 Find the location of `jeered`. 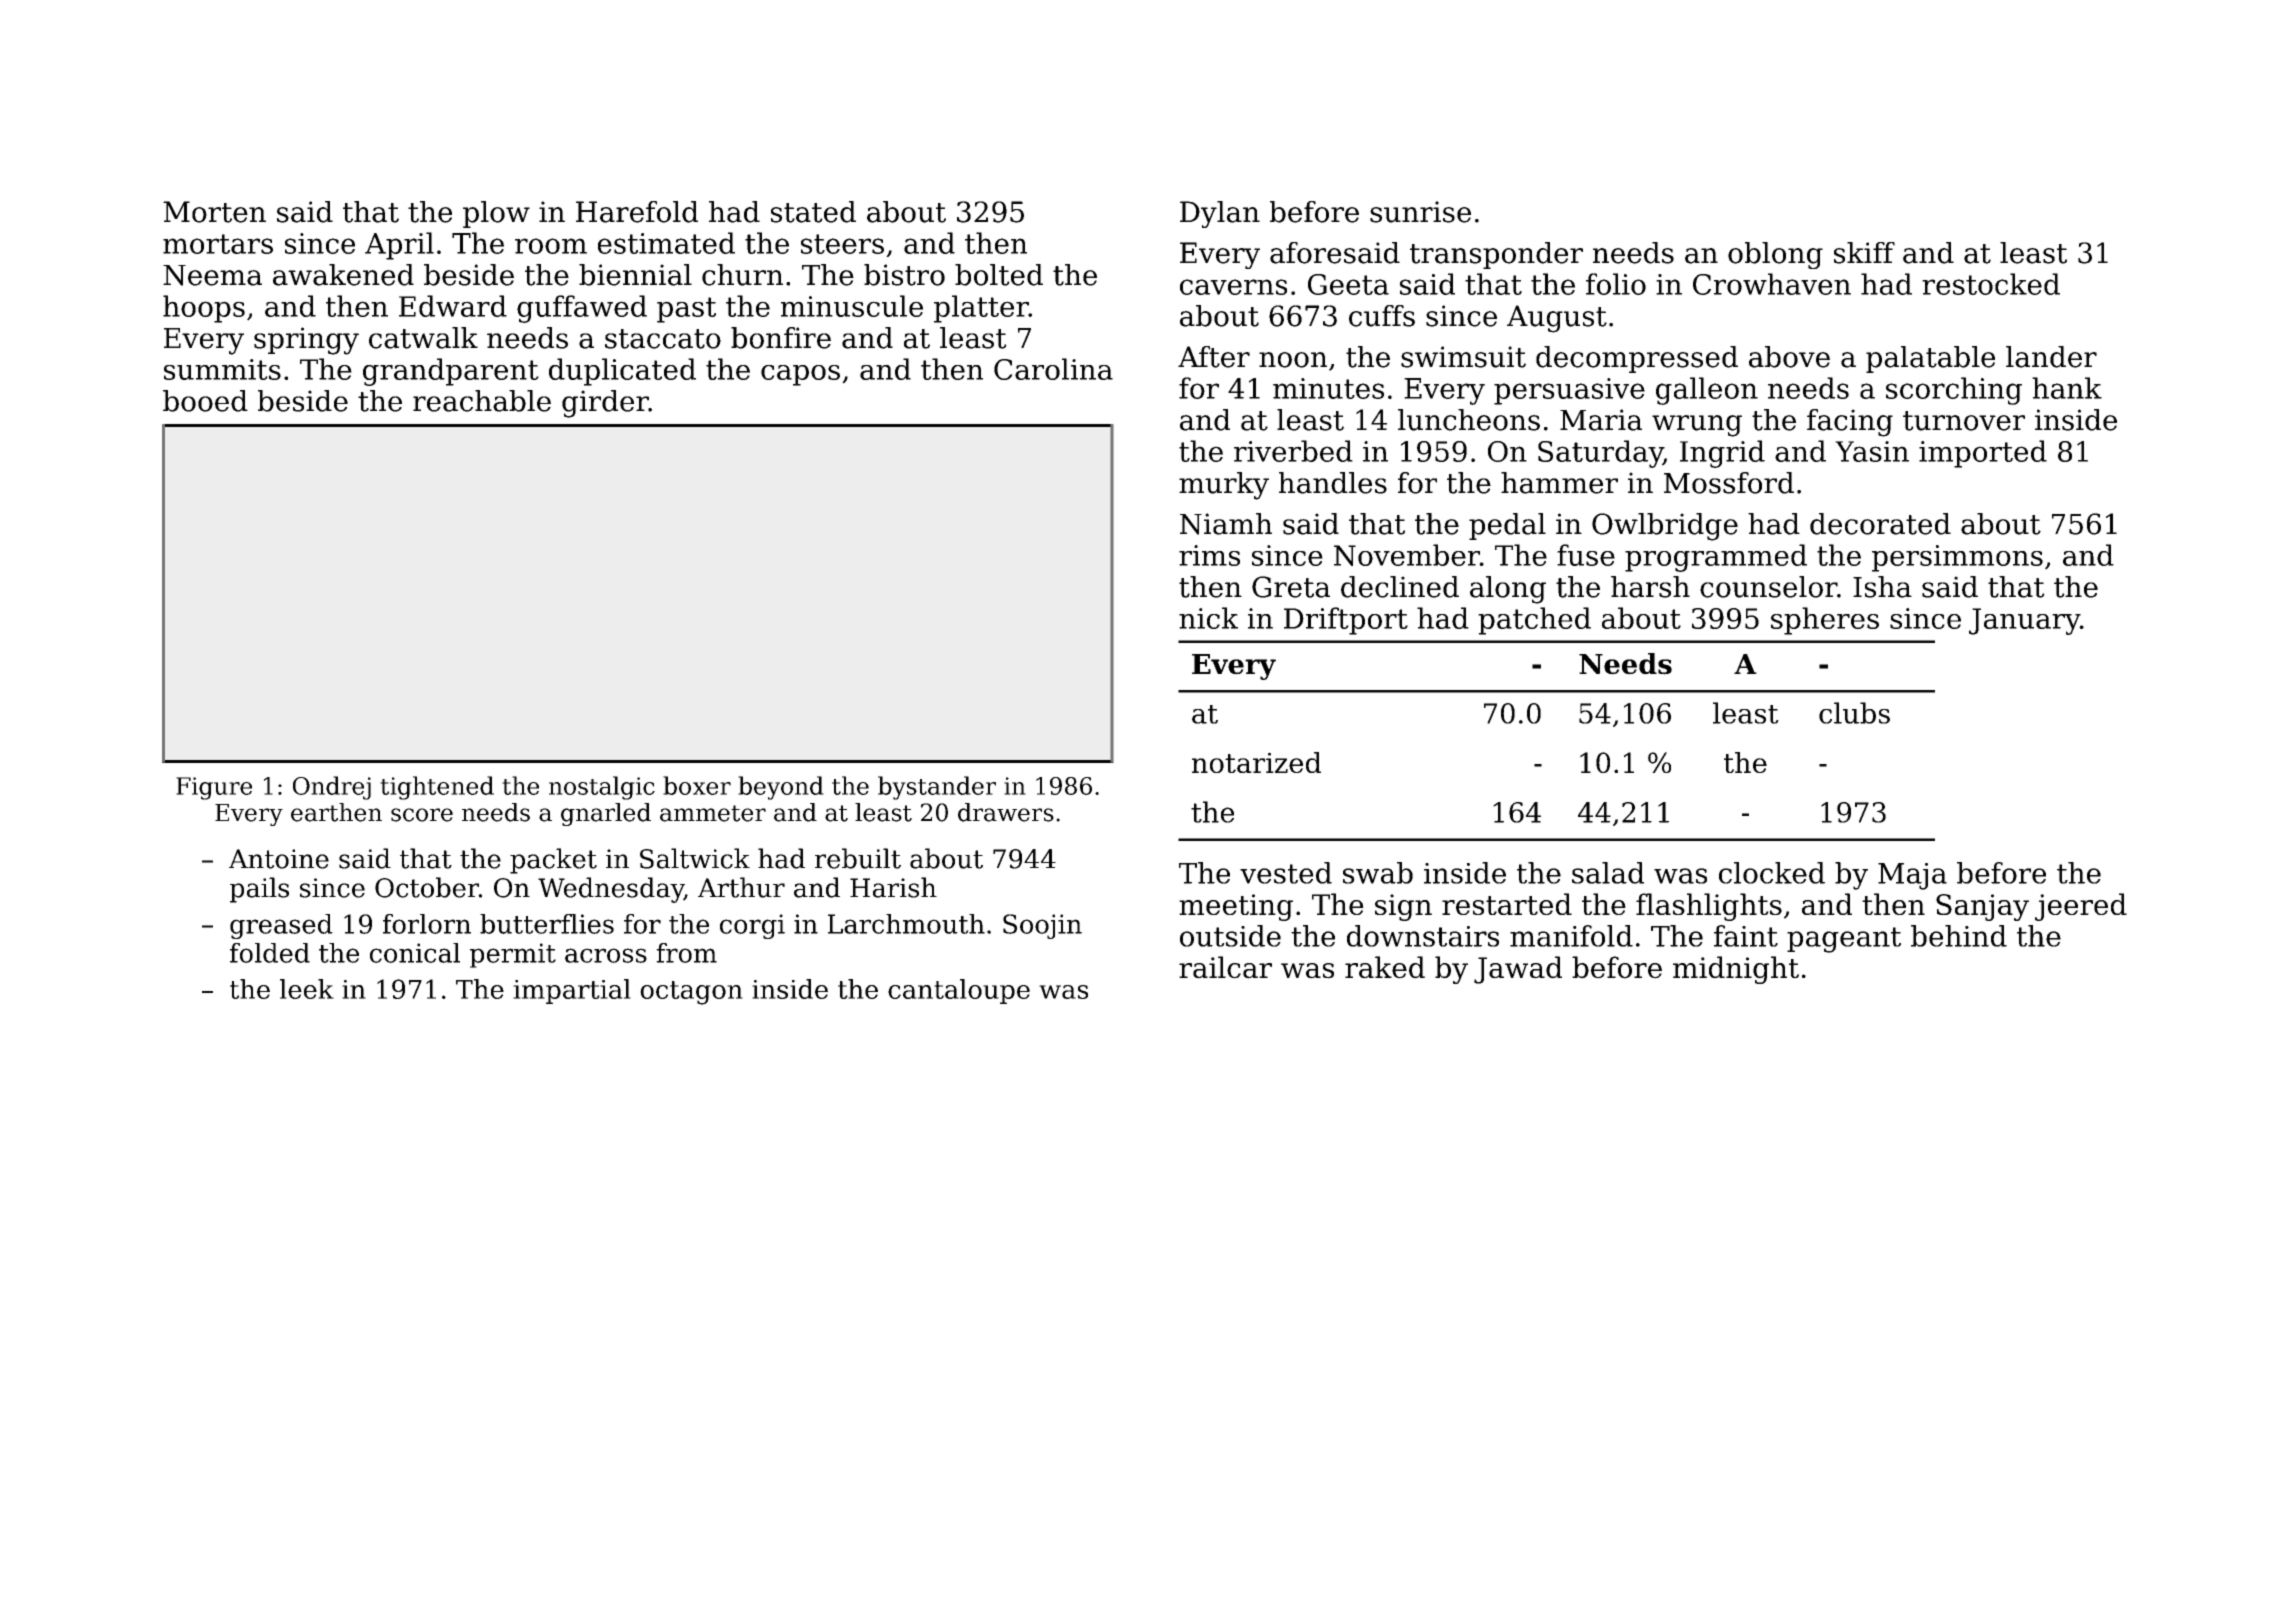

jeered is located at coordinates (2081, 907).
